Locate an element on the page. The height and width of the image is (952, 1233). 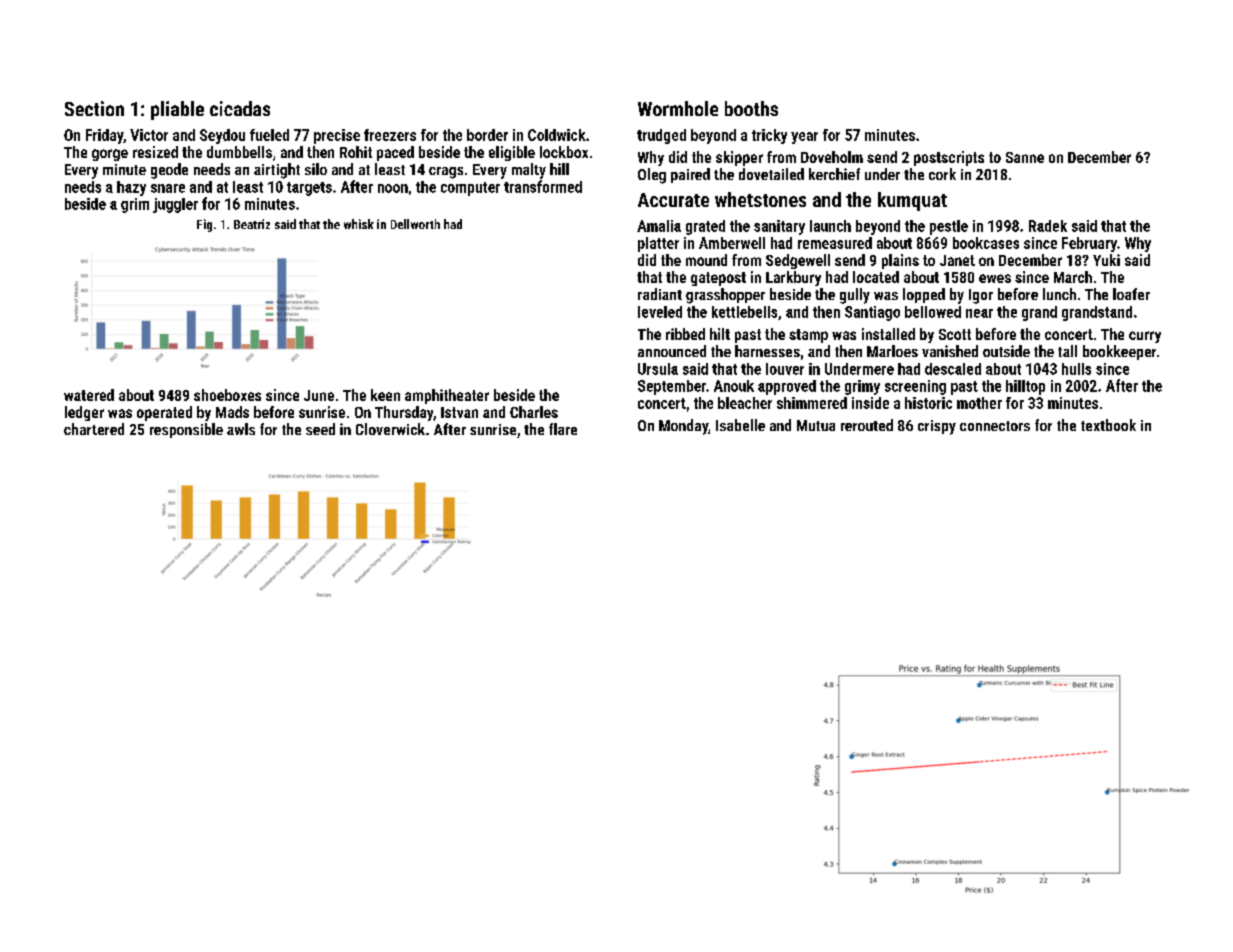
keen is located at coordinates (385, 395).
